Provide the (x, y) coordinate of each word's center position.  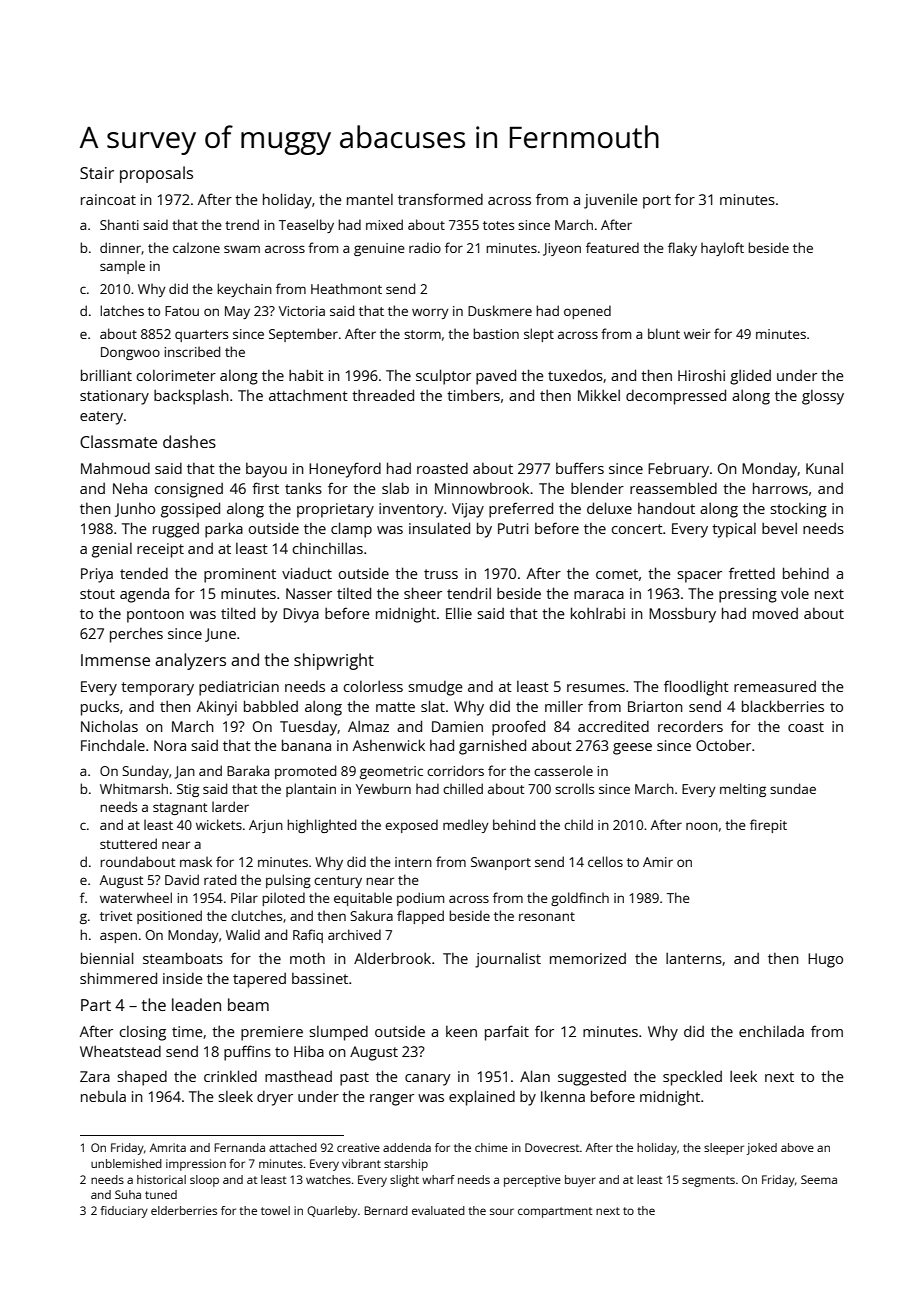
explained (482, 1098)
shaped (142, 1078)
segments (708, 1181)
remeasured (775, 686)
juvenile (611, 201)
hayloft (722, 249)
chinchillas (328, 548)
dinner (120, 247)
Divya (301, 615)
